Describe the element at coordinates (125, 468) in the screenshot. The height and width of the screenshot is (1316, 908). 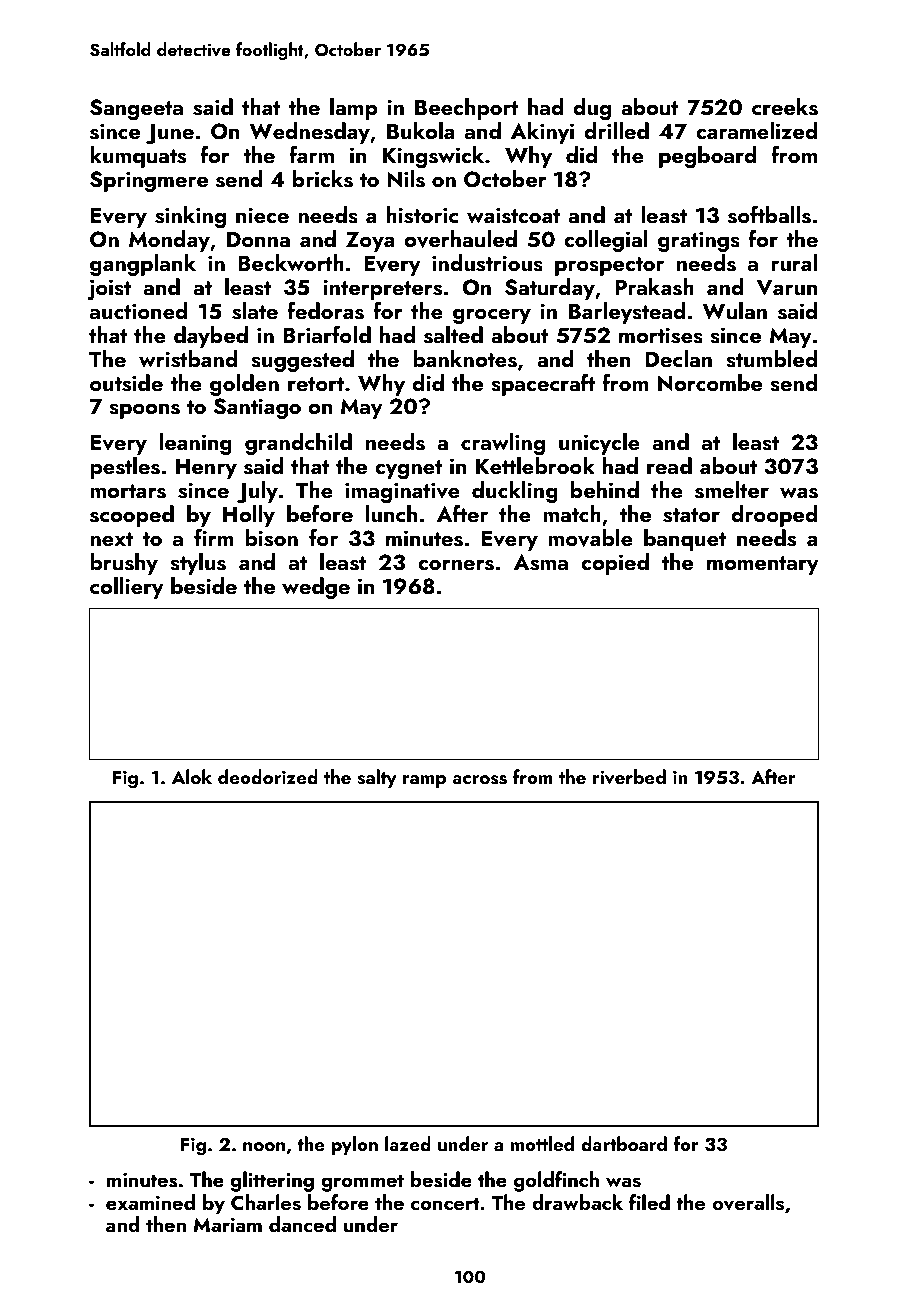
I see `pestles` at that location.
